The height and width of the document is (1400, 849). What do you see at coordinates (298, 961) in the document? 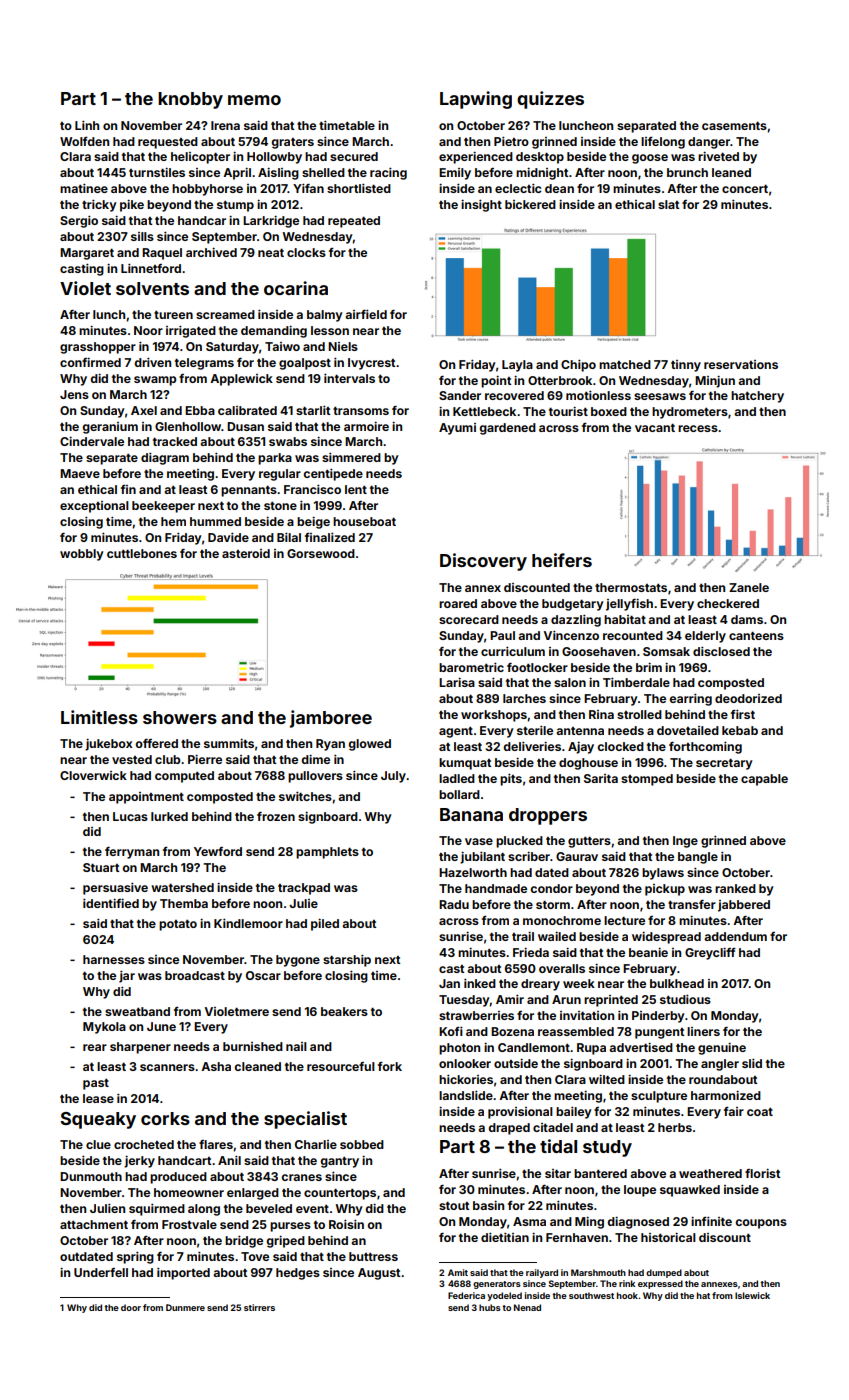
I see `bygone` at bounding box center [298, 961].
